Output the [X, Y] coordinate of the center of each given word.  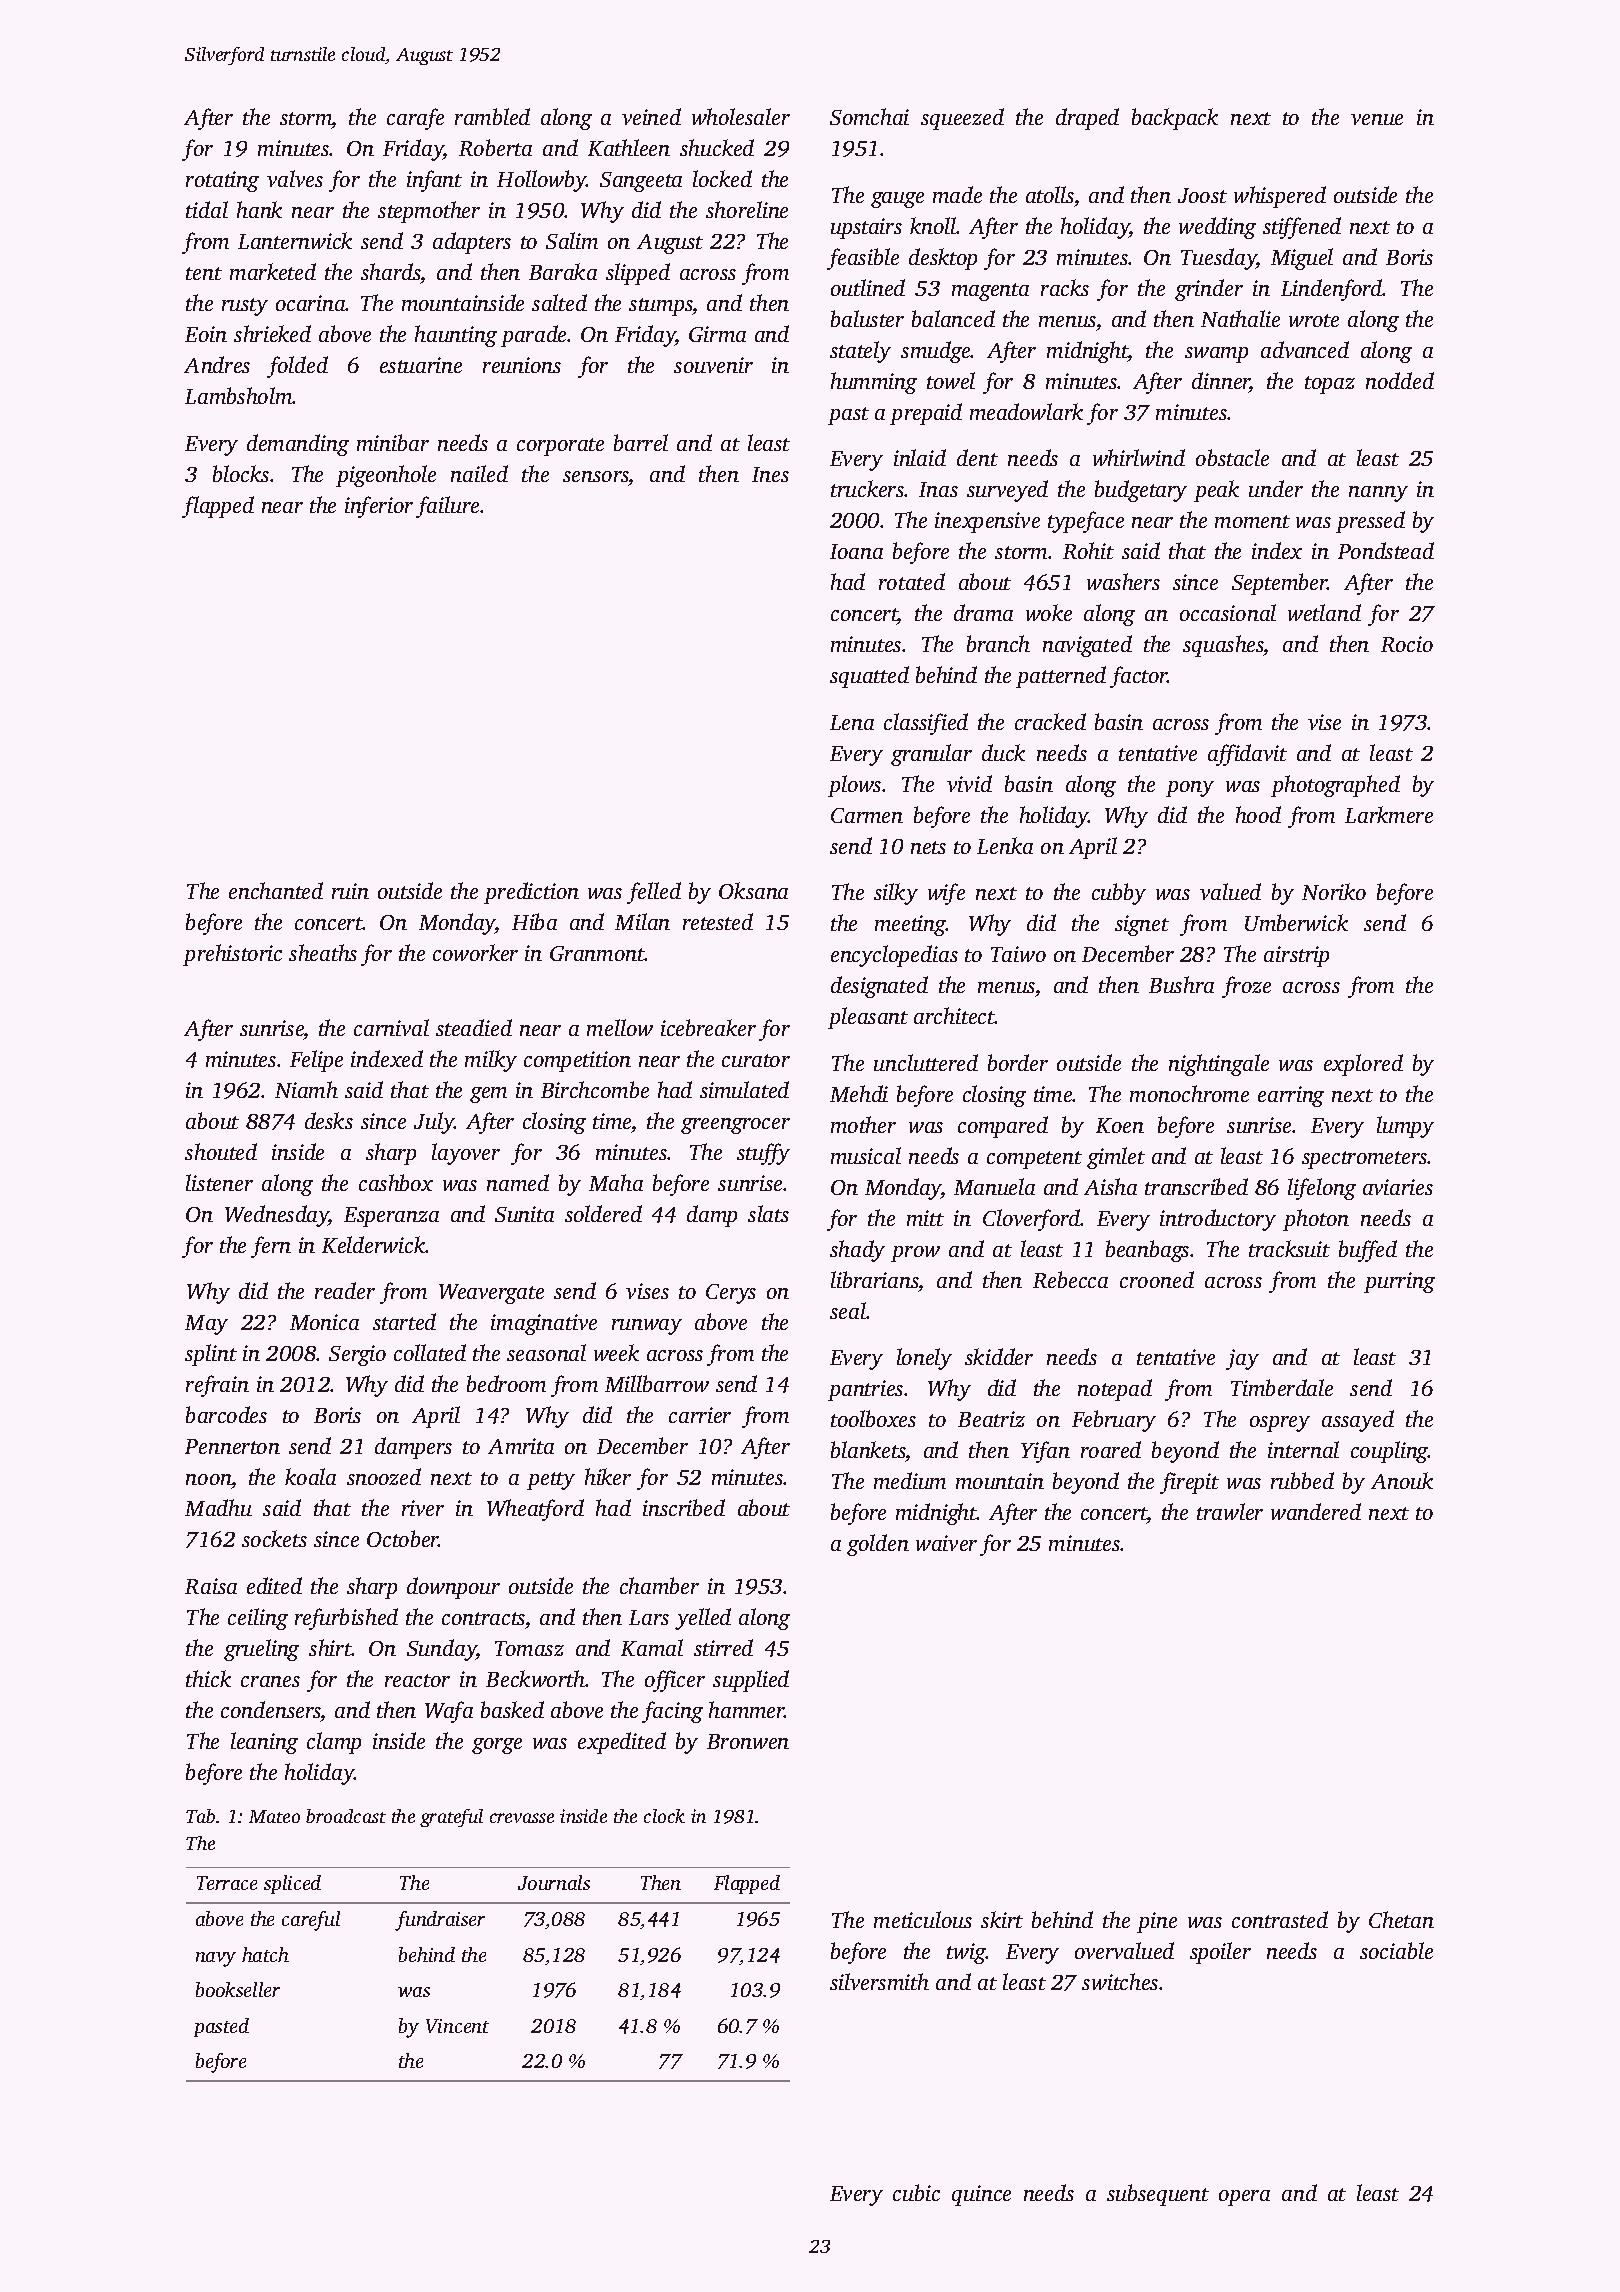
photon [1316, 1220]
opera [1244, 2198]
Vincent [457, 2026]
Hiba [534, 921]
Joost [1202, 195]
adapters [472, 243]
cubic [916, 2192]
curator [756, 1060]
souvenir [713, 365]
